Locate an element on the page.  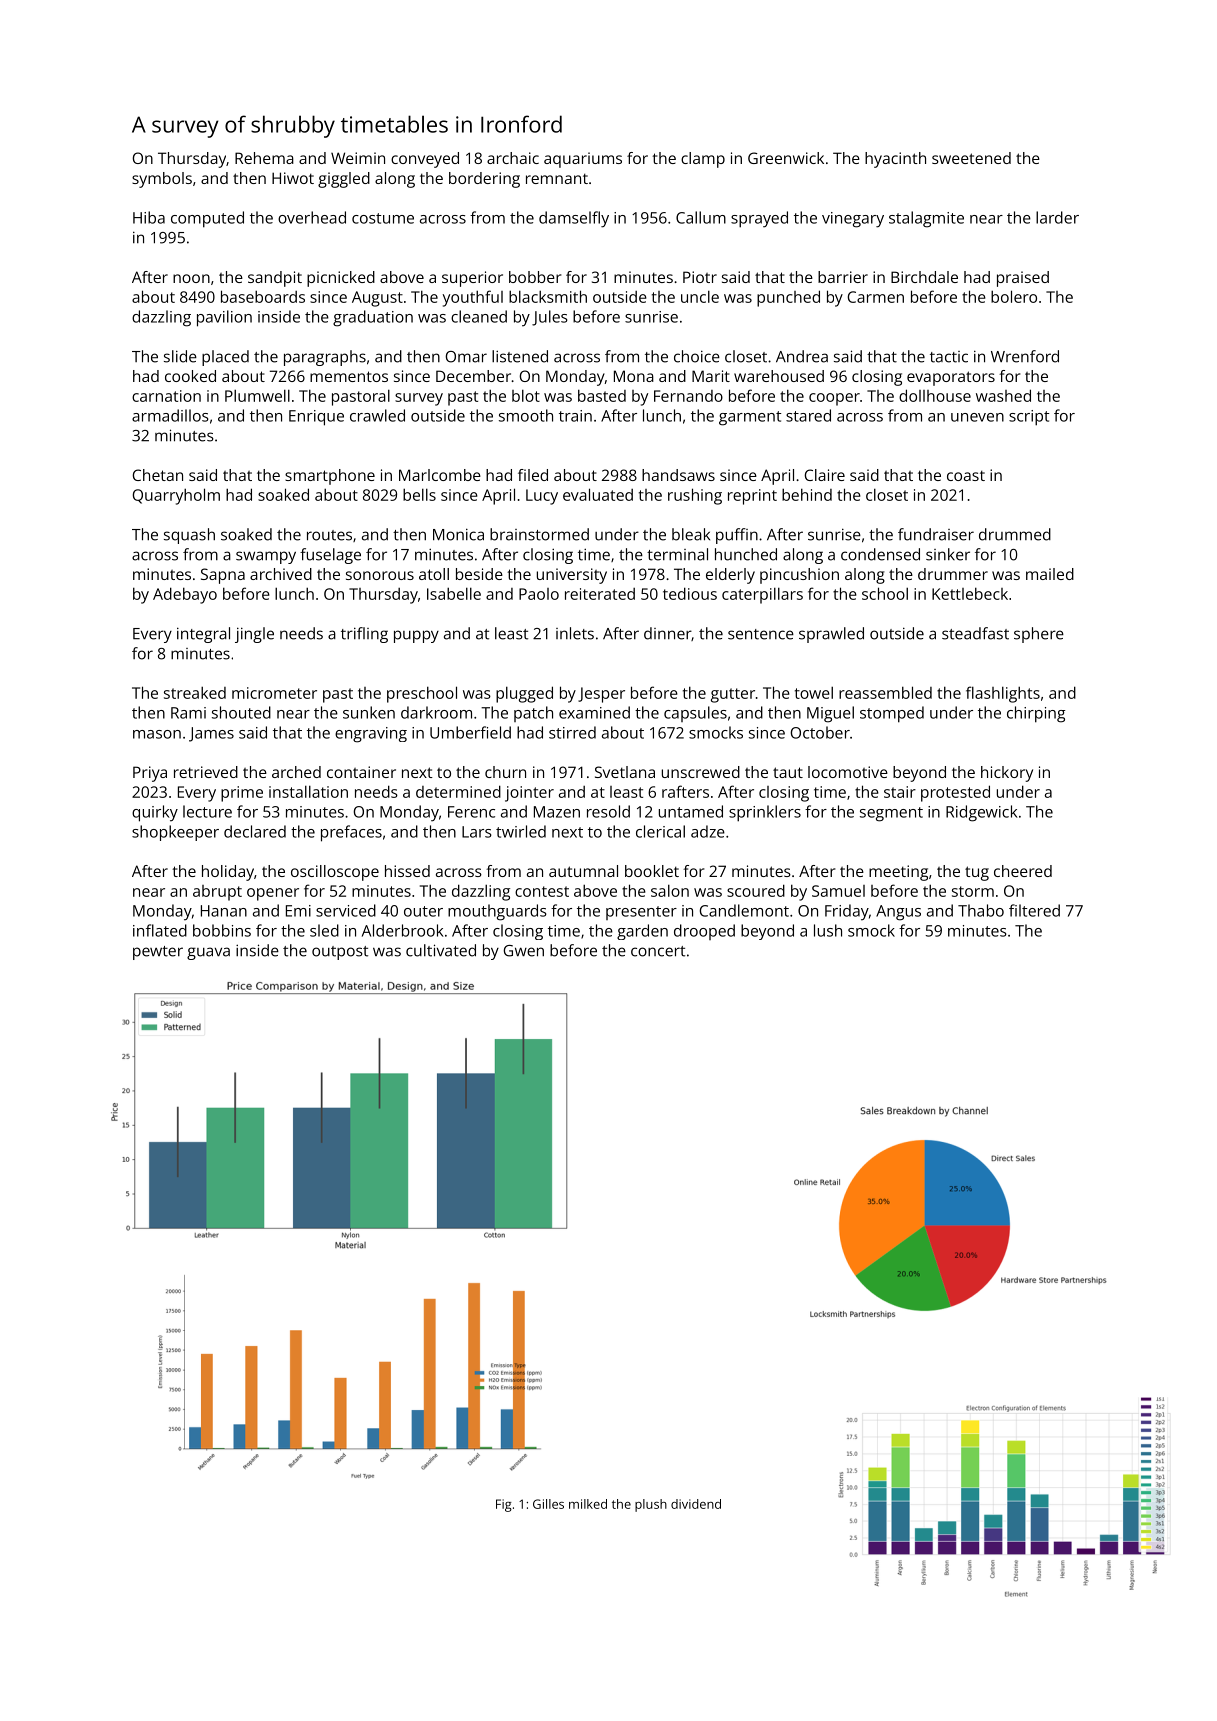
sweetened is located at coordinates (971, 158).
